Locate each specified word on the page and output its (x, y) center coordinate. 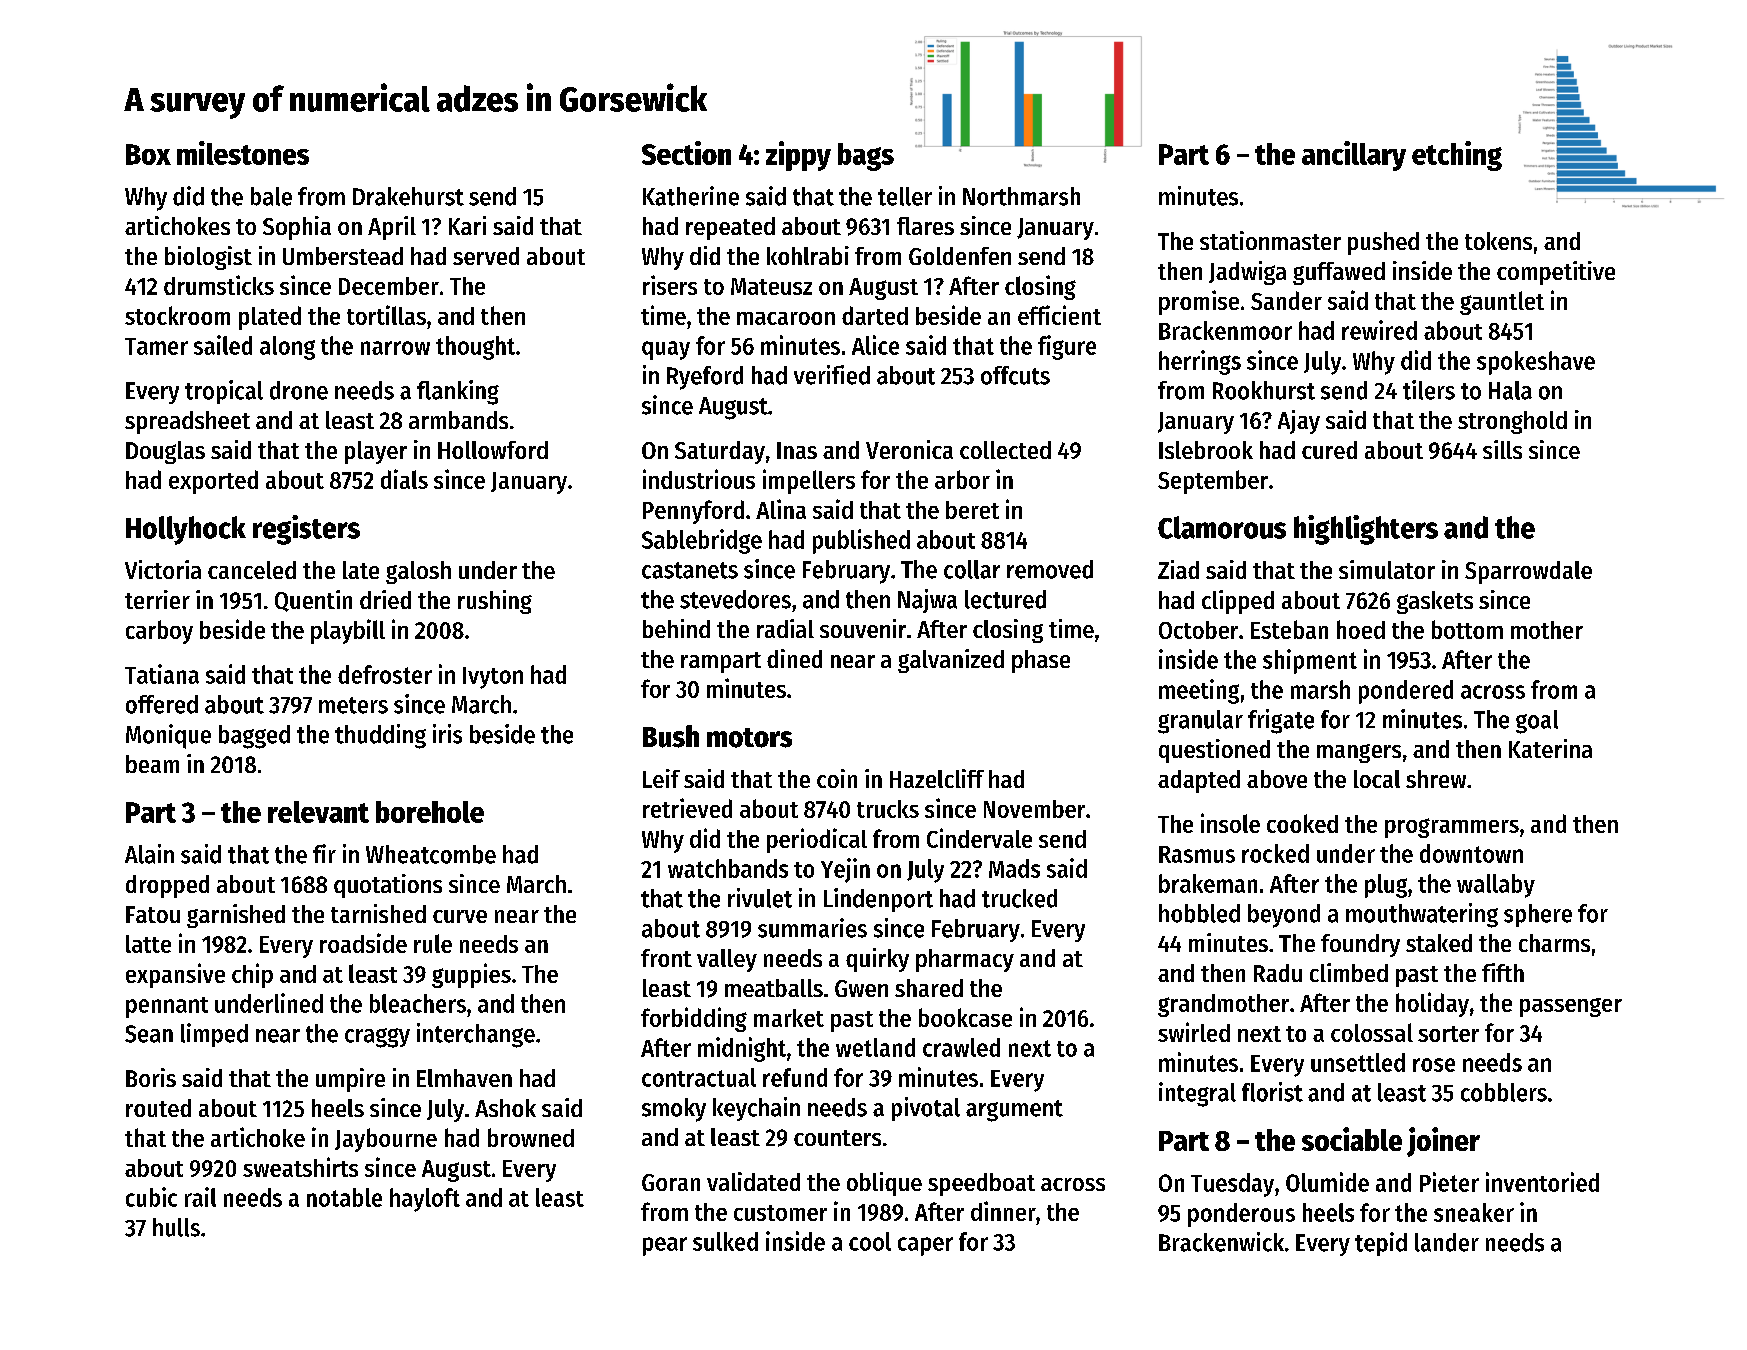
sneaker (1474, 1212)
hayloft (425, 1200)
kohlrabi (808, 255)
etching (1457, 156)
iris (447, 734)
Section (686, 153)
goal (1537, 722)
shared (929, 988)
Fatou (153, 914)
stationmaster (1270, 240)
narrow (395, 348)
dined (794, 658)
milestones (243, 153)
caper (925, 1246)
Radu (1278, 973)
